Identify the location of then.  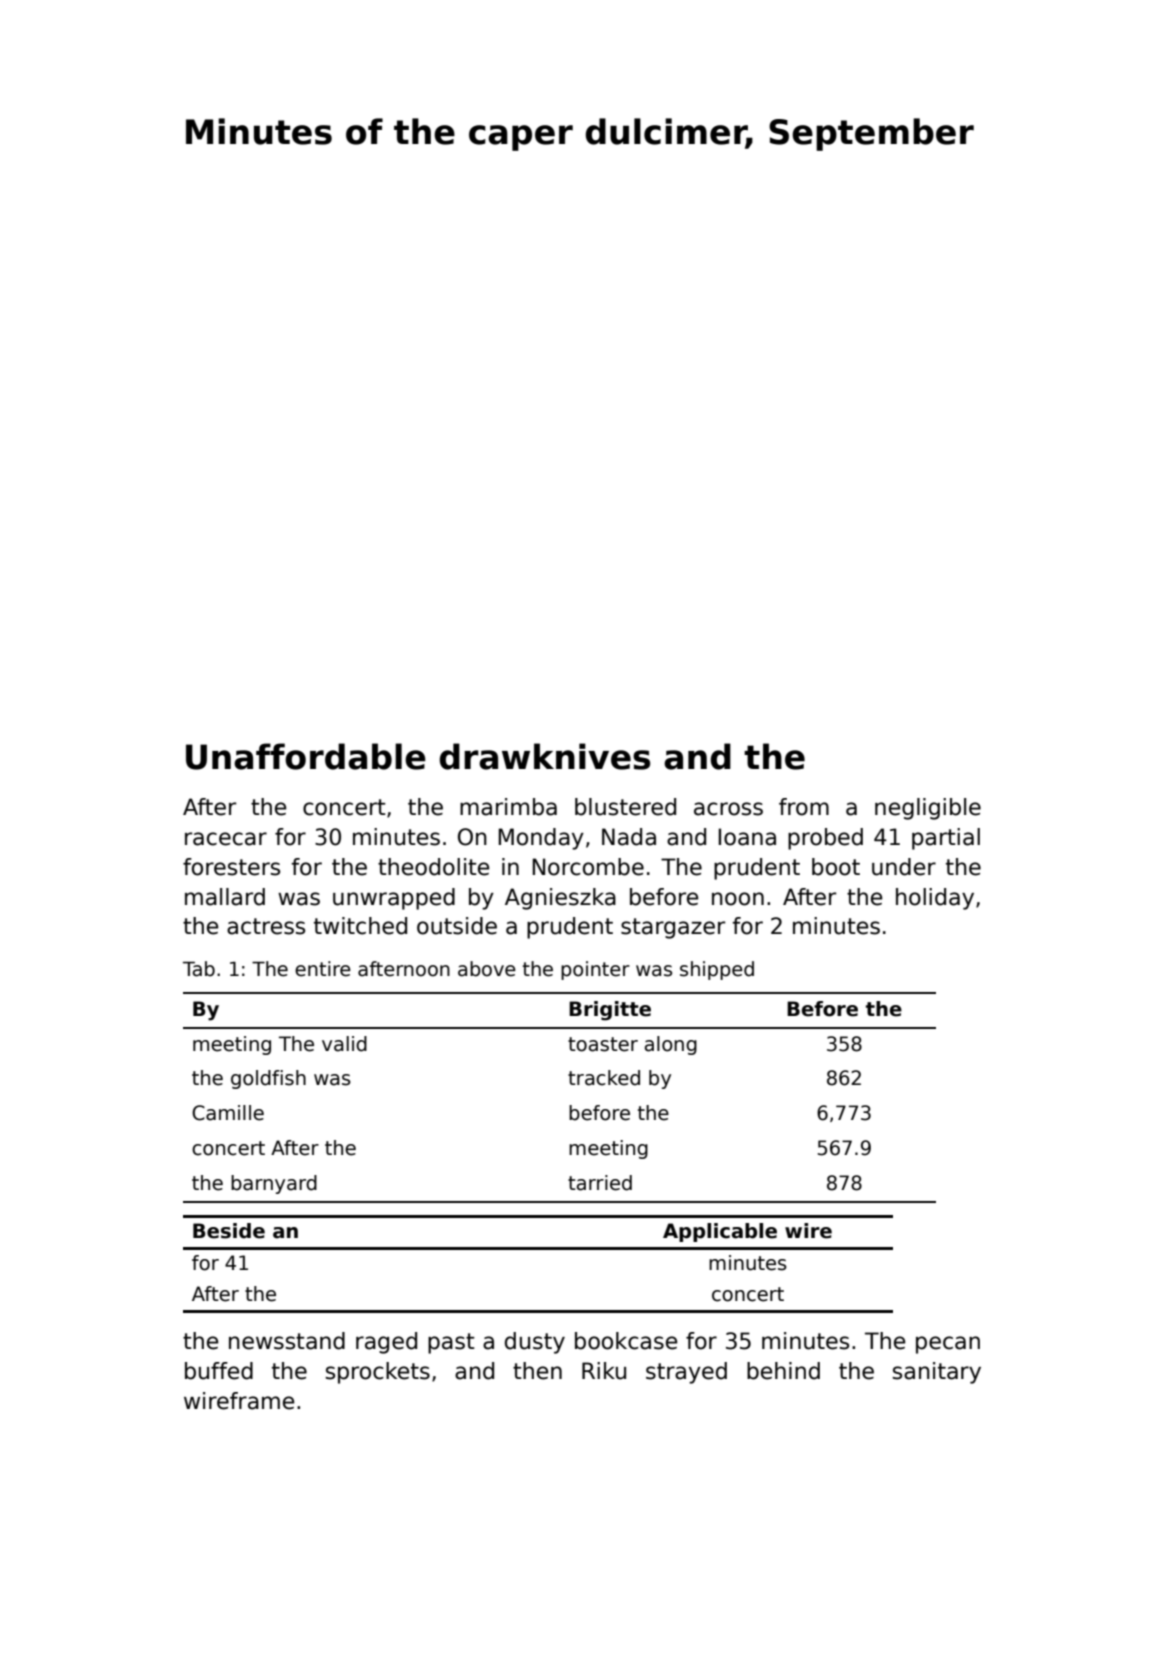
(537, 1371).
